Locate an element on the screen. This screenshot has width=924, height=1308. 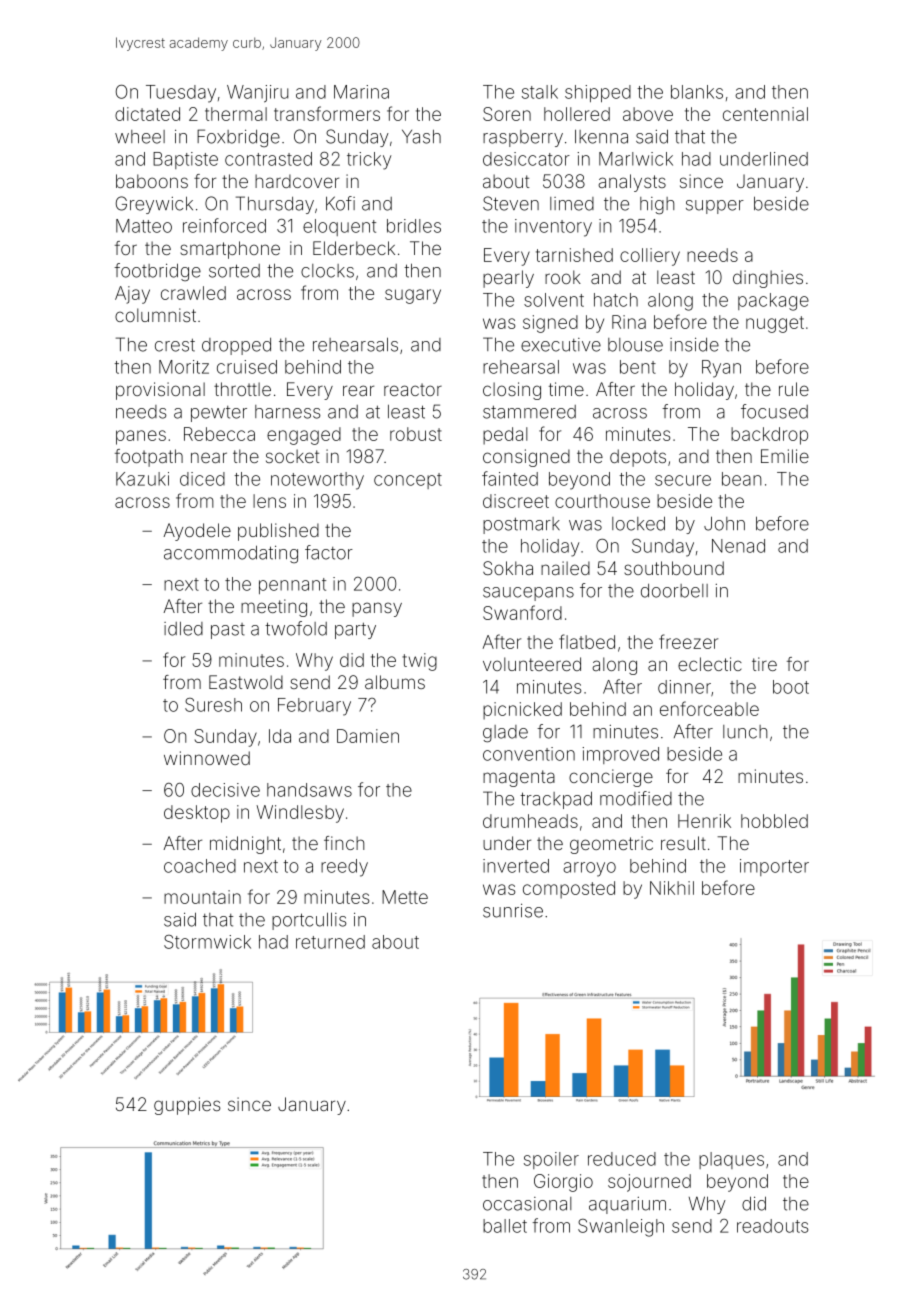
centennial is located at coordinates (765, 114).
